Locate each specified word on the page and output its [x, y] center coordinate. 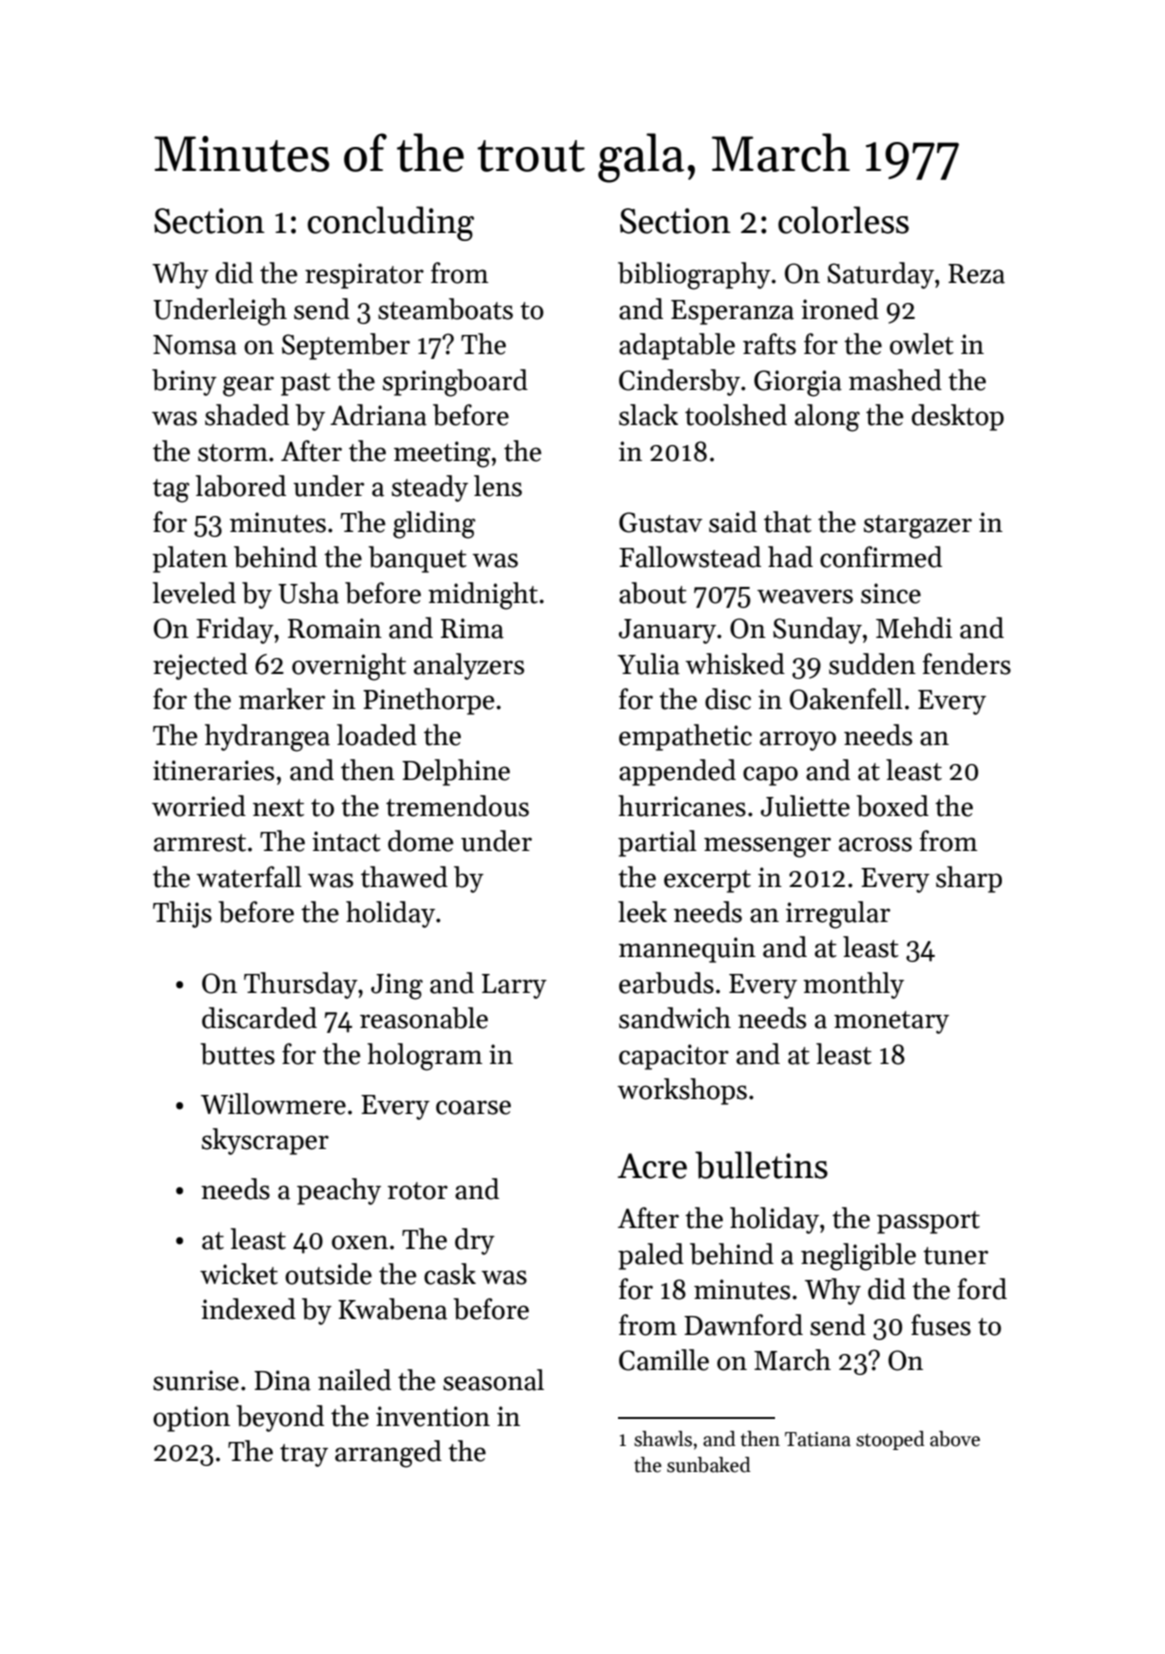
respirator [364, 276]
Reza [976, 274]
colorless [843, 220]
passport [928, 1222]
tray [304, 1455]
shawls [663, 1439]
